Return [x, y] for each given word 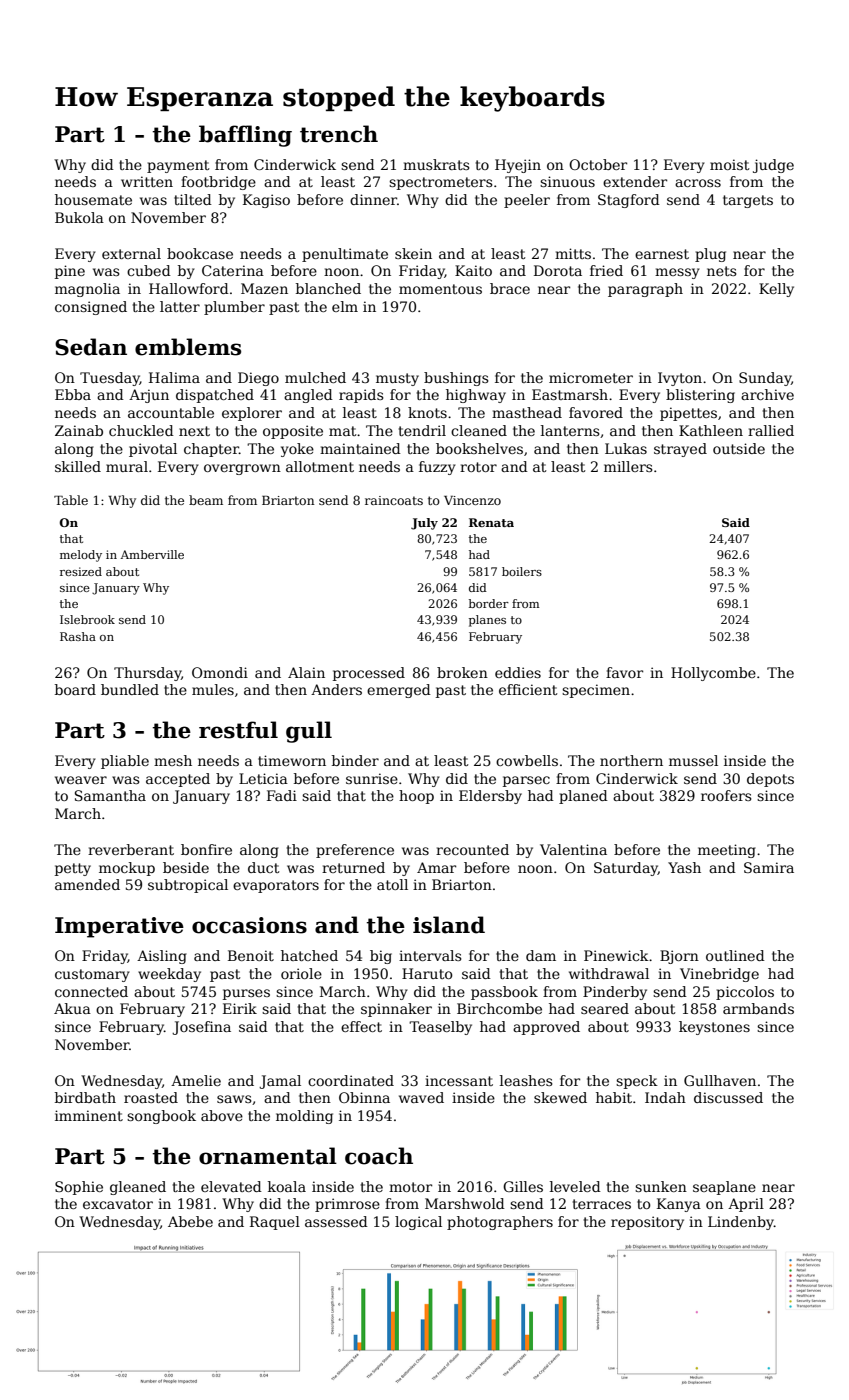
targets [748, 201]
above [222, 1115]
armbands [758, 1008]
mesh [173, 760]
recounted [472, 849]
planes [487, 621]
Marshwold [465, 1203]
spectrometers [441, 183]
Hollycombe [713, 674]
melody [81, 556]
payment [178, 166]
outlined [735, 955]
